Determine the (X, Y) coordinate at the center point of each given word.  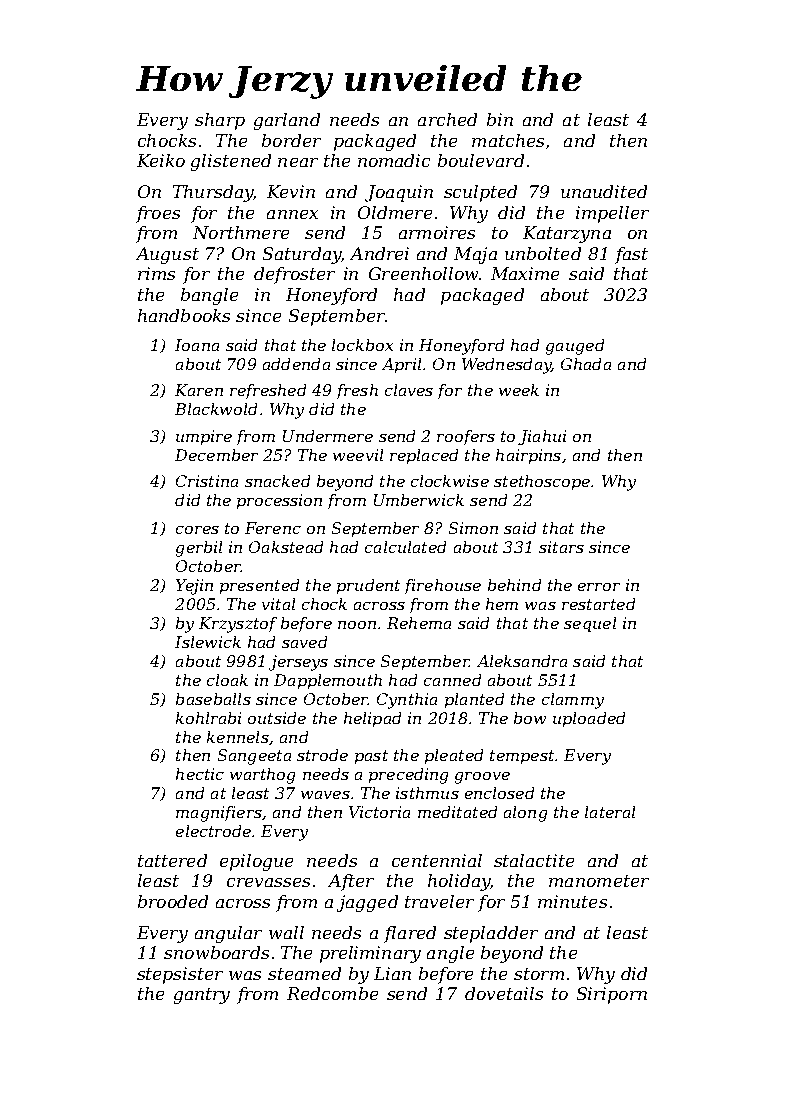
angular (228, 934)
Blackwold (216, 409)
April (401, 365)
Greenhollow (423, 273)
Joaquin (399, 193)
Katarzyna (567, 234)
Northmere (241, 232)
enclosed (499, 793)
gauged (575, 347)
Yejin (194, 587)
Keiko (161, 160)
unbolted (543, 253)
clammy (573, 701)
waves (325, 795)
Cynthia (407, 701)
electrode (213, 831)
